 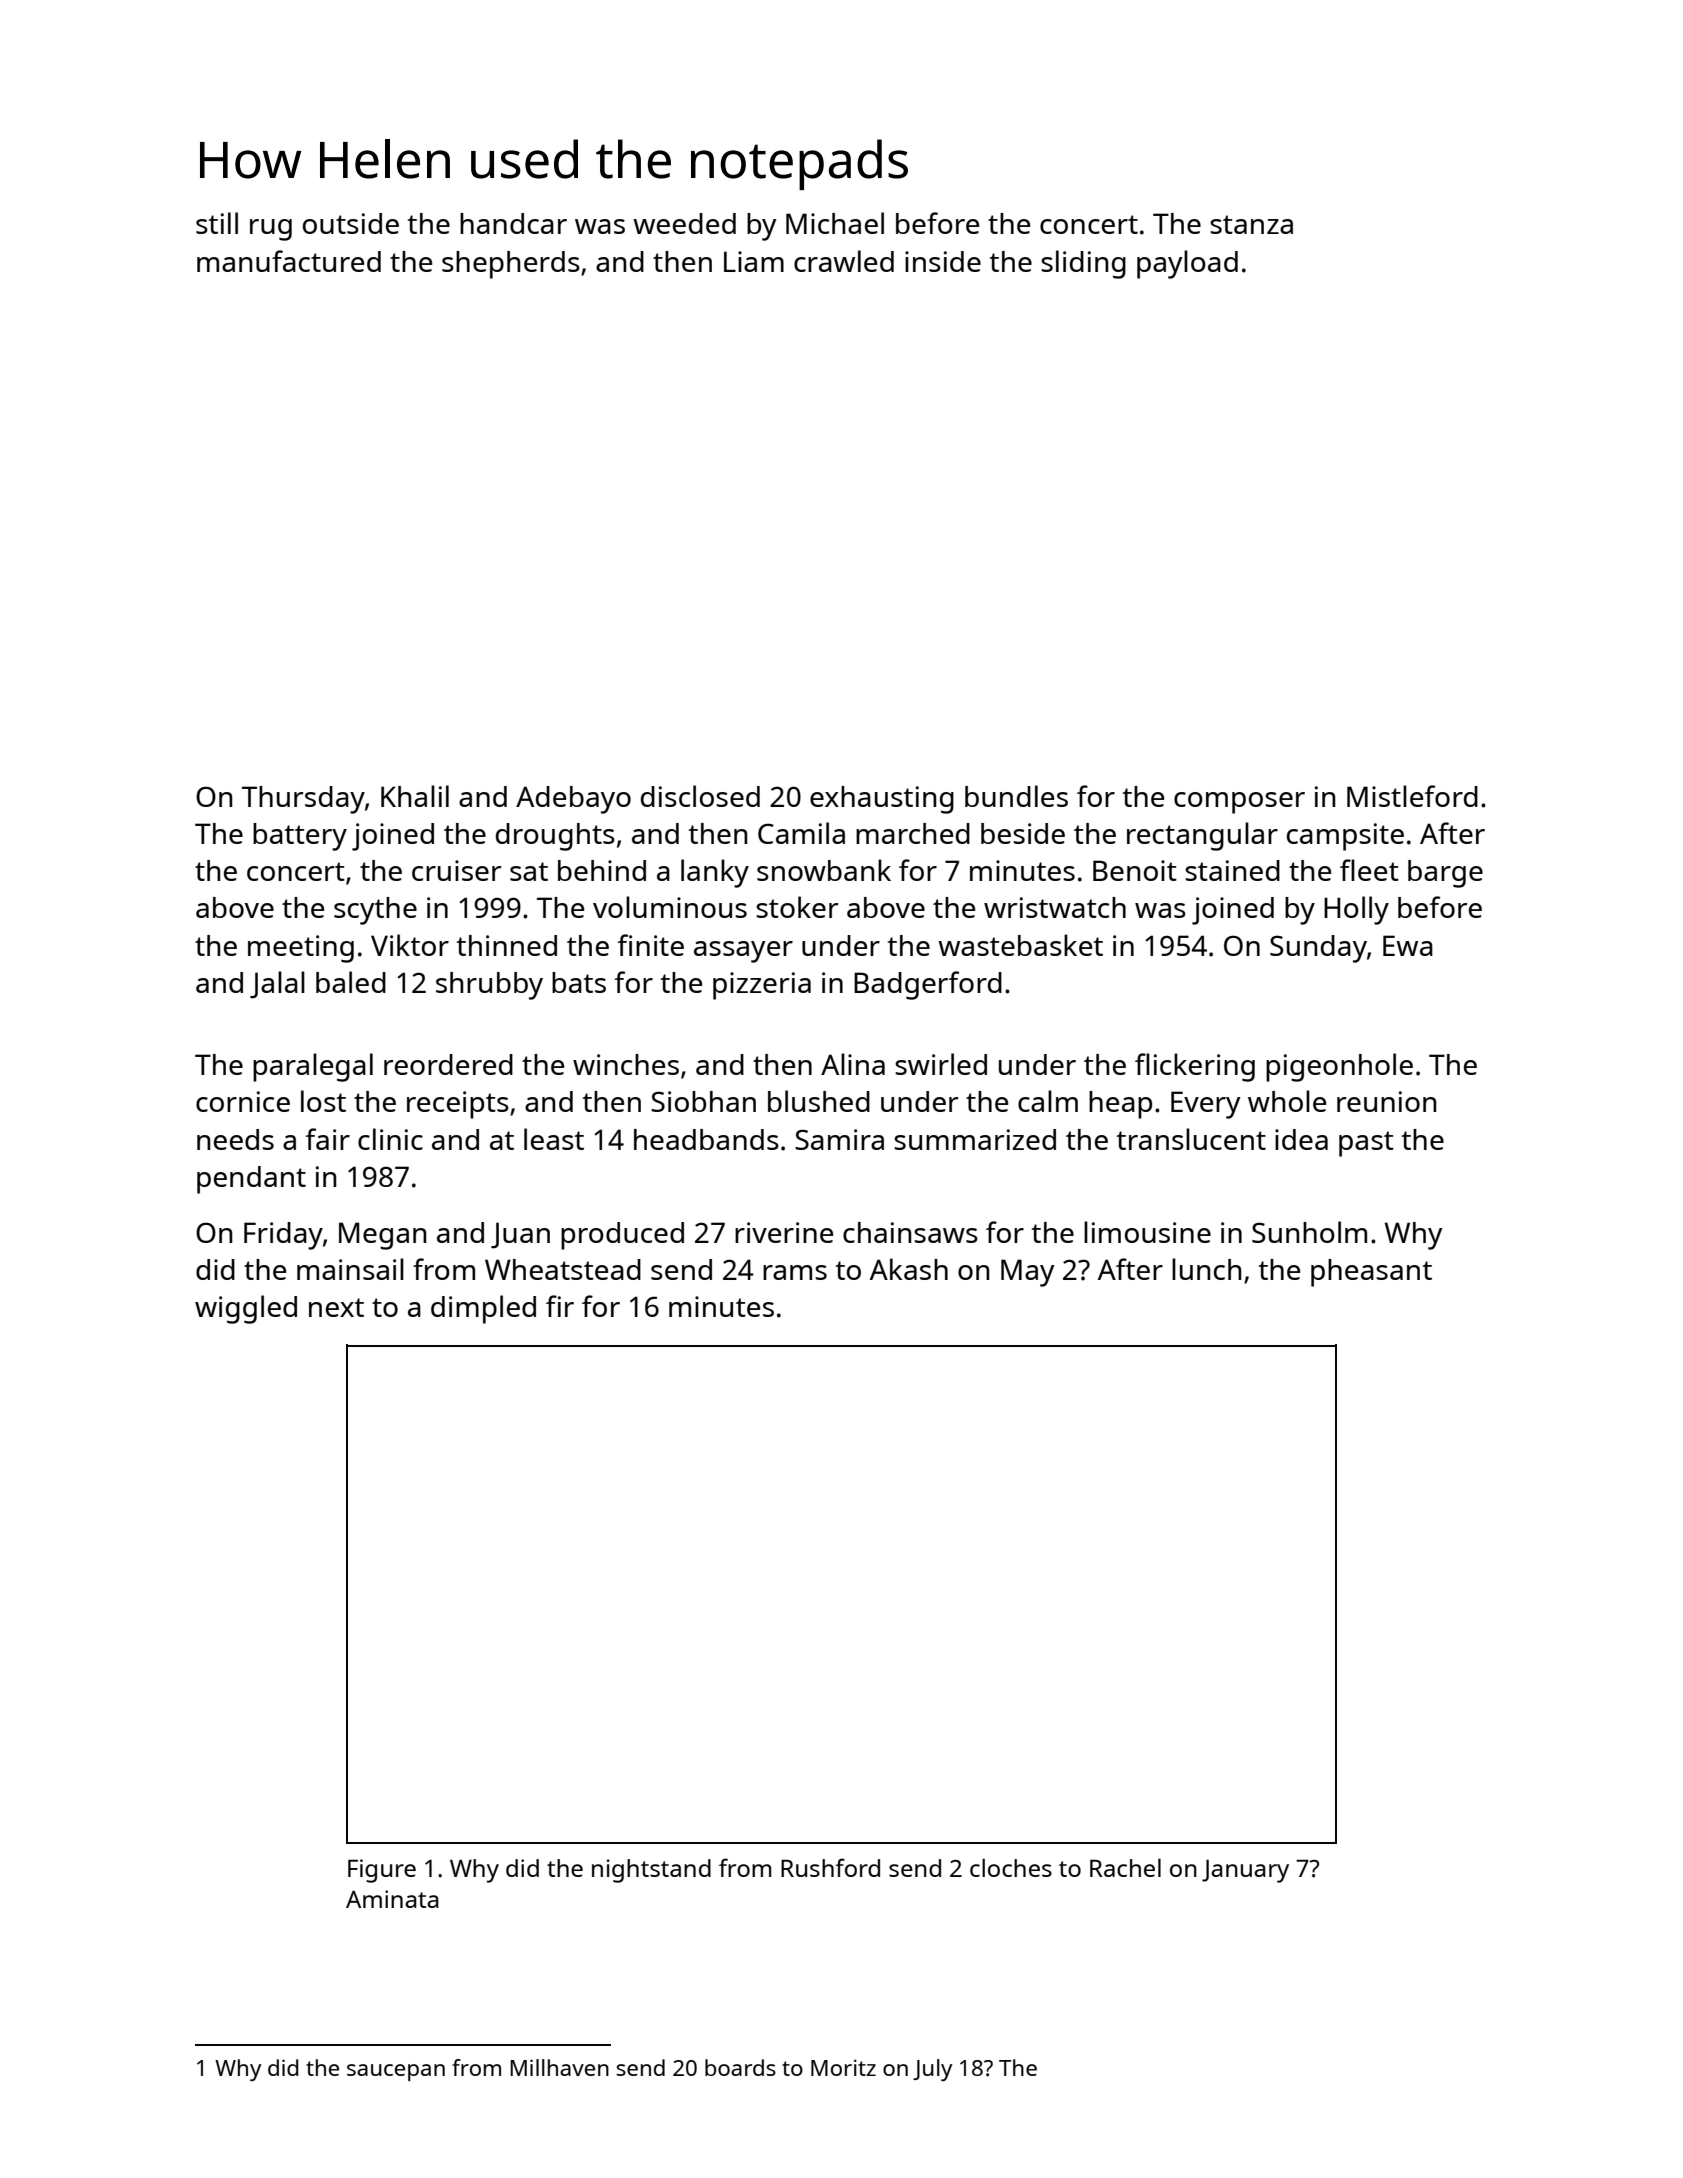 What do you see at coordinates (1016, 796) in the screenshot?
I see `bundles` at bounding box center [1016, 796].
